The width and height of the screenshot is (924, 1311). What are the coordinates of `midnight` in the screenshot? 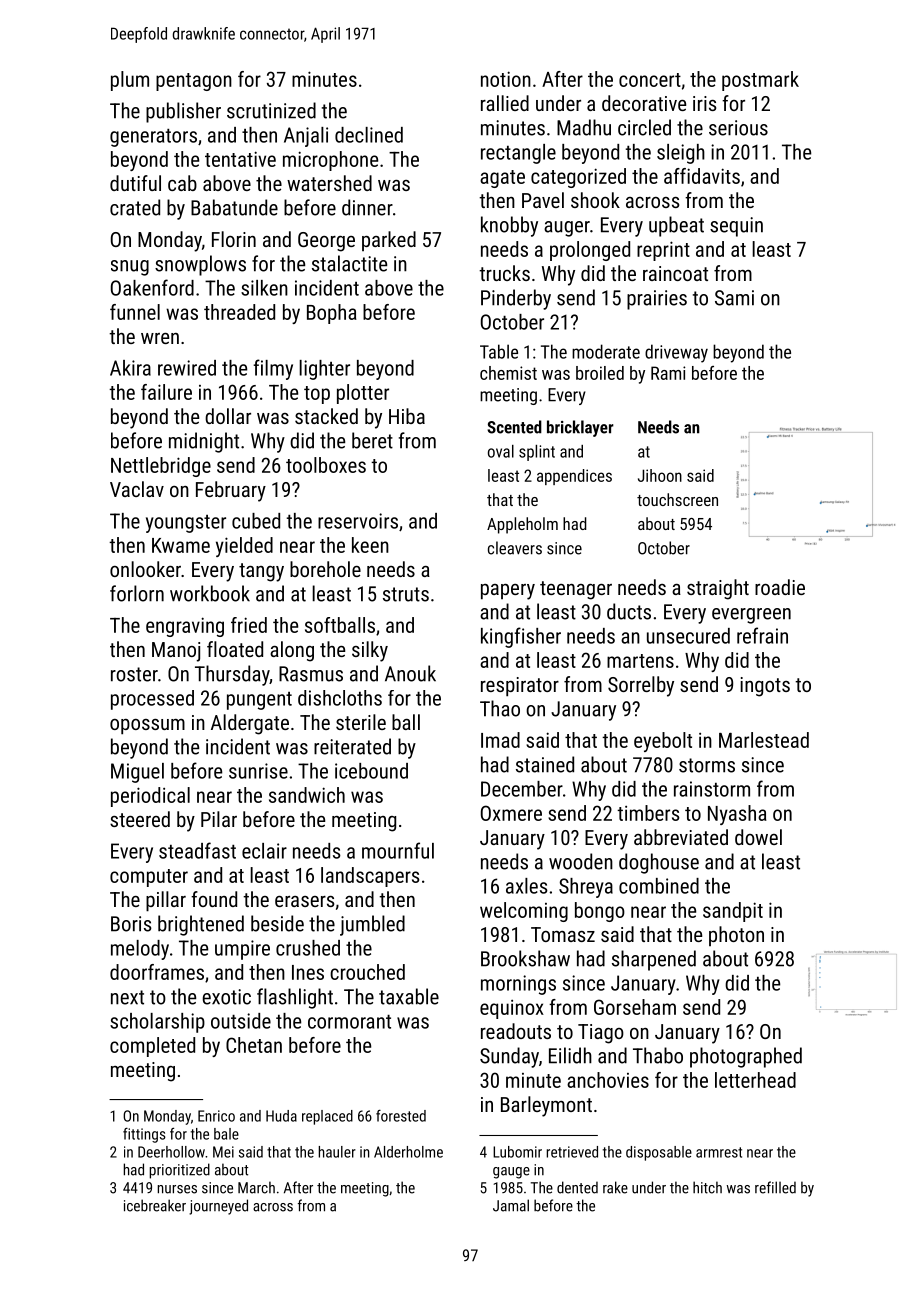 It's located at (204, 442).
